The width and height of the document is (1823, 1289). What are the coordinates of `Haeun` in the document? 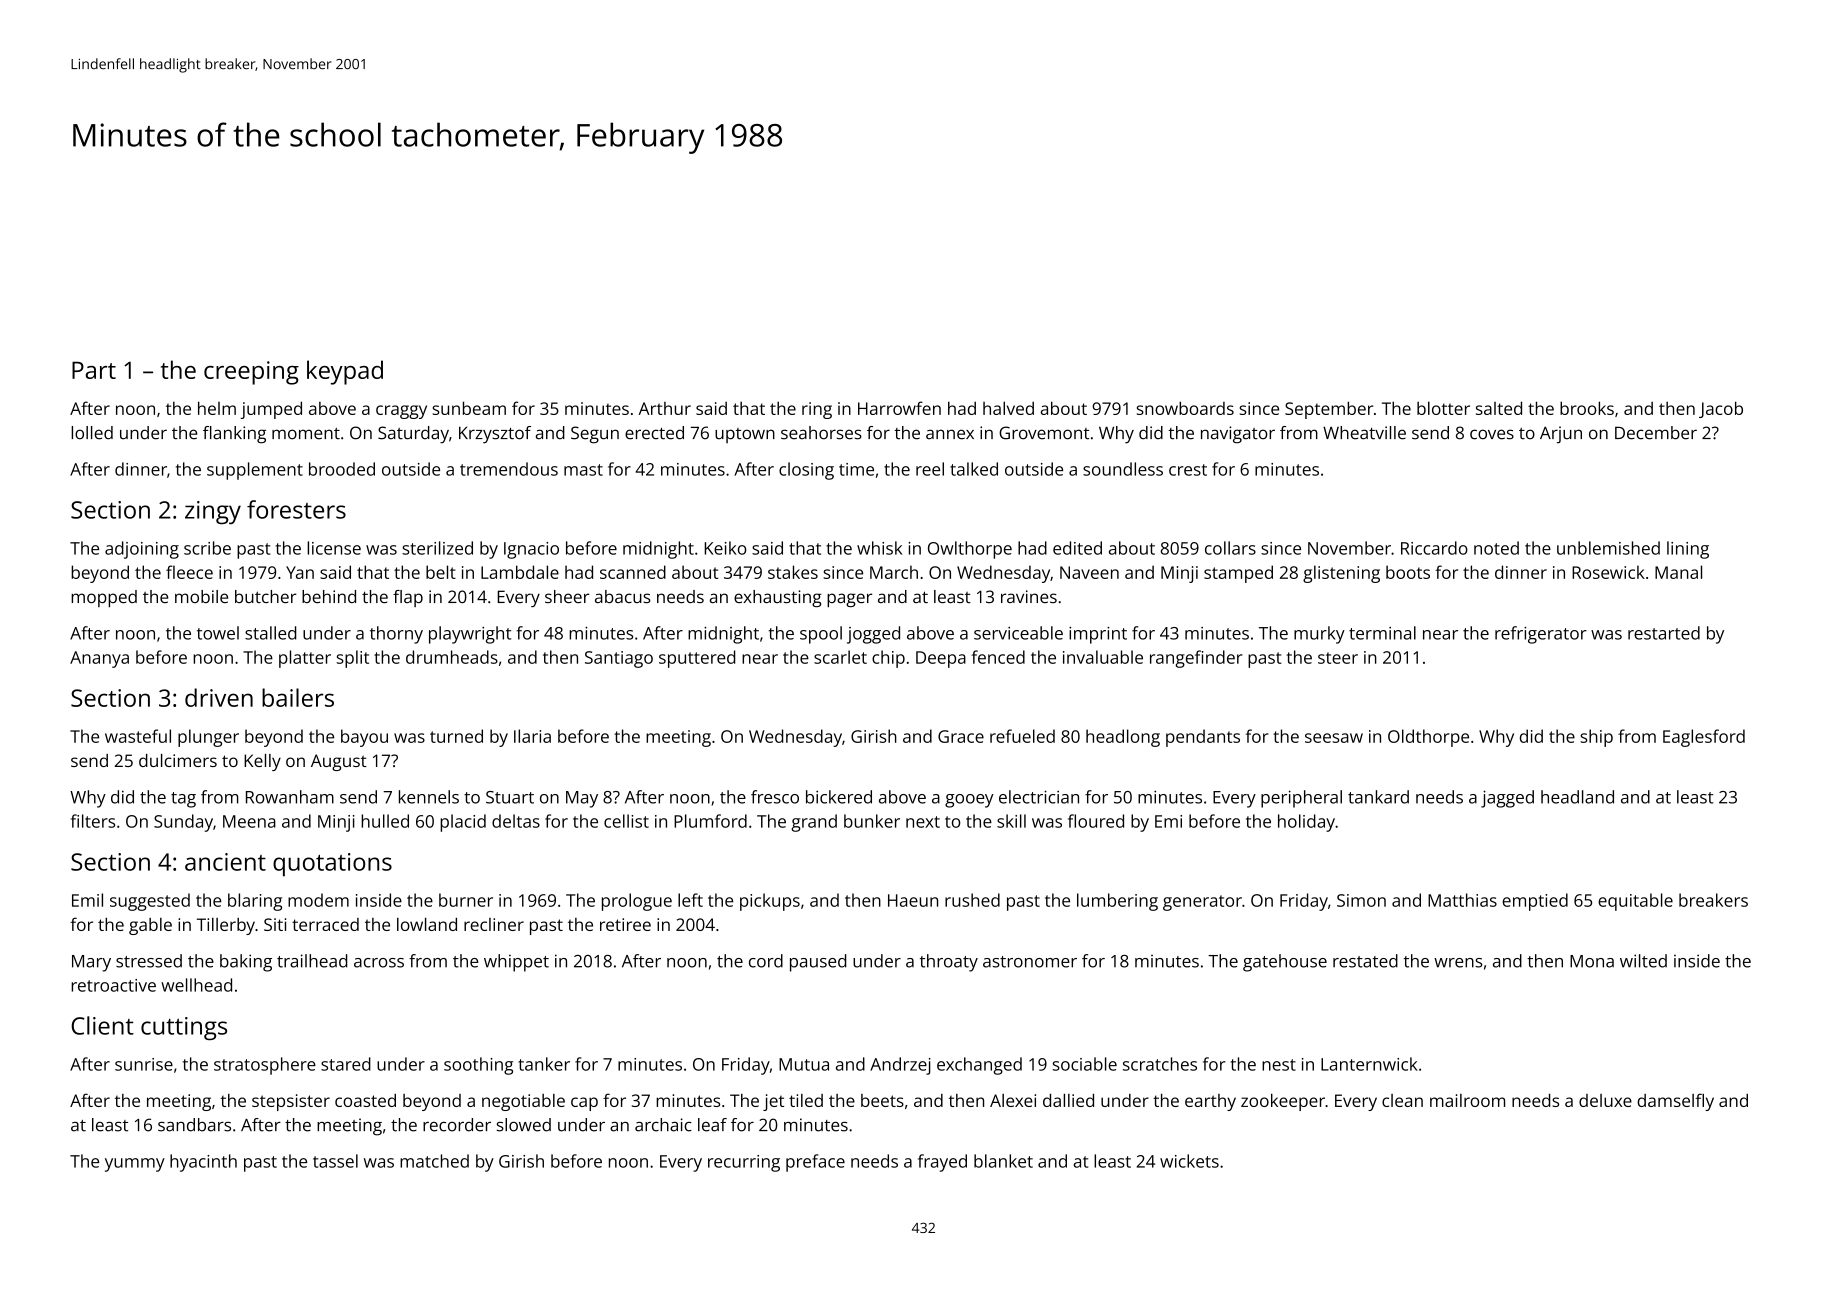 It's located at (913, 900).
